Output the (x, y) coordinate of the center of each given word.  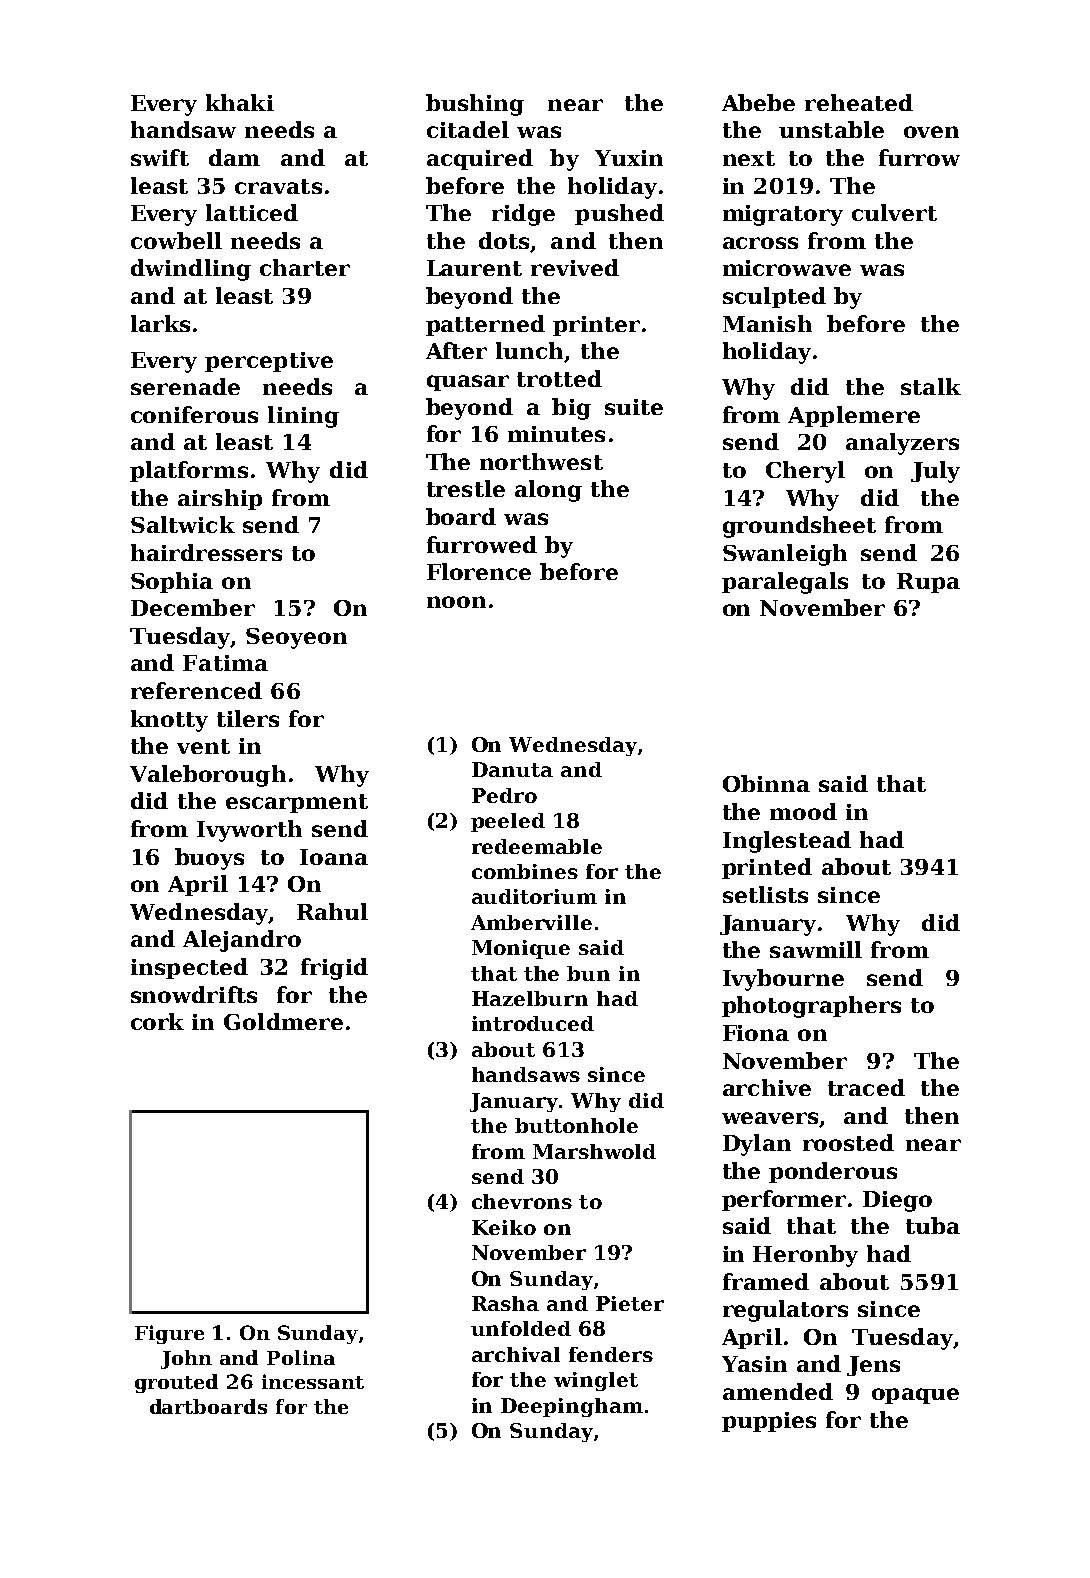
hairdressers (206, 552)
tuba (933, 1225)
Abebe (758, 102)
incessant (313, 1381)
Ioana (334, 857)
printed (767, 868)
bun (588, 973)
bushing (475, 105)
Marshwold (594, 1151)
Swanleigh (785, 555)
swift (160, 157)
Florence (479, 571)
